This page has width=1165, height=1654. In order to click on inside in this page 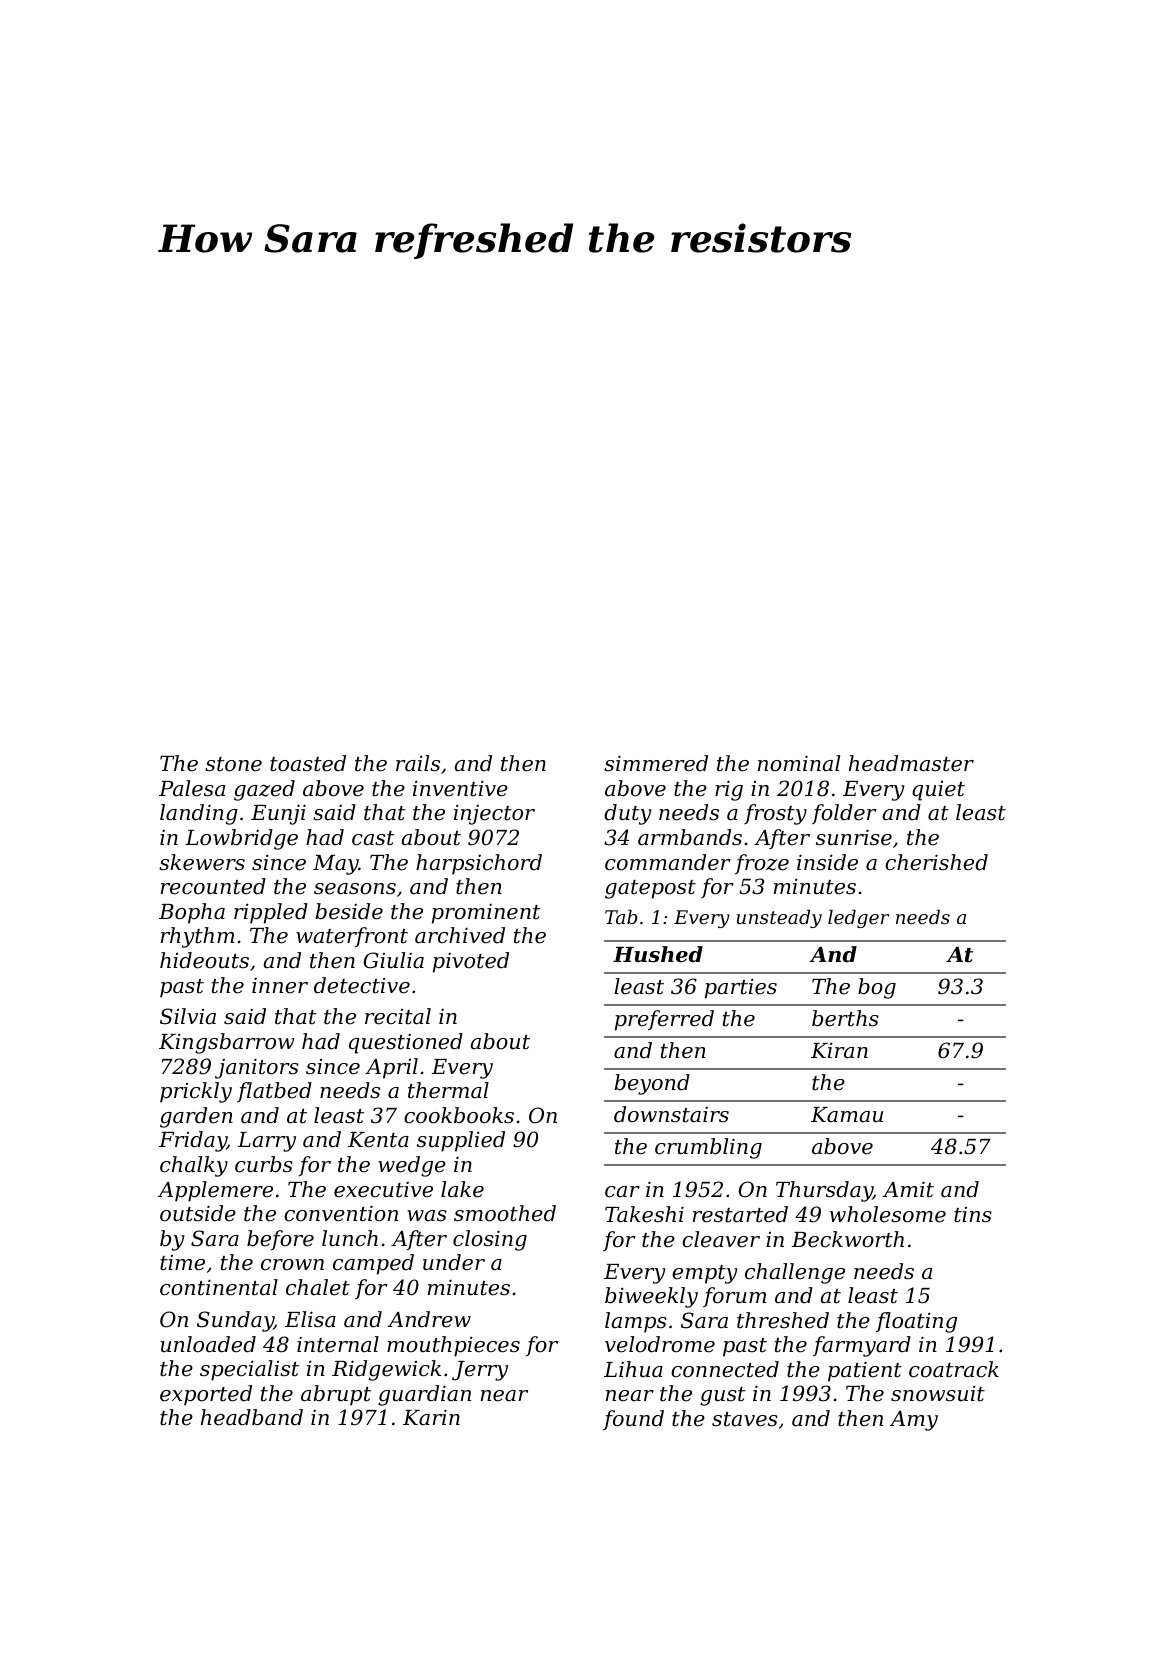, I will do `click(827, 862)`.
